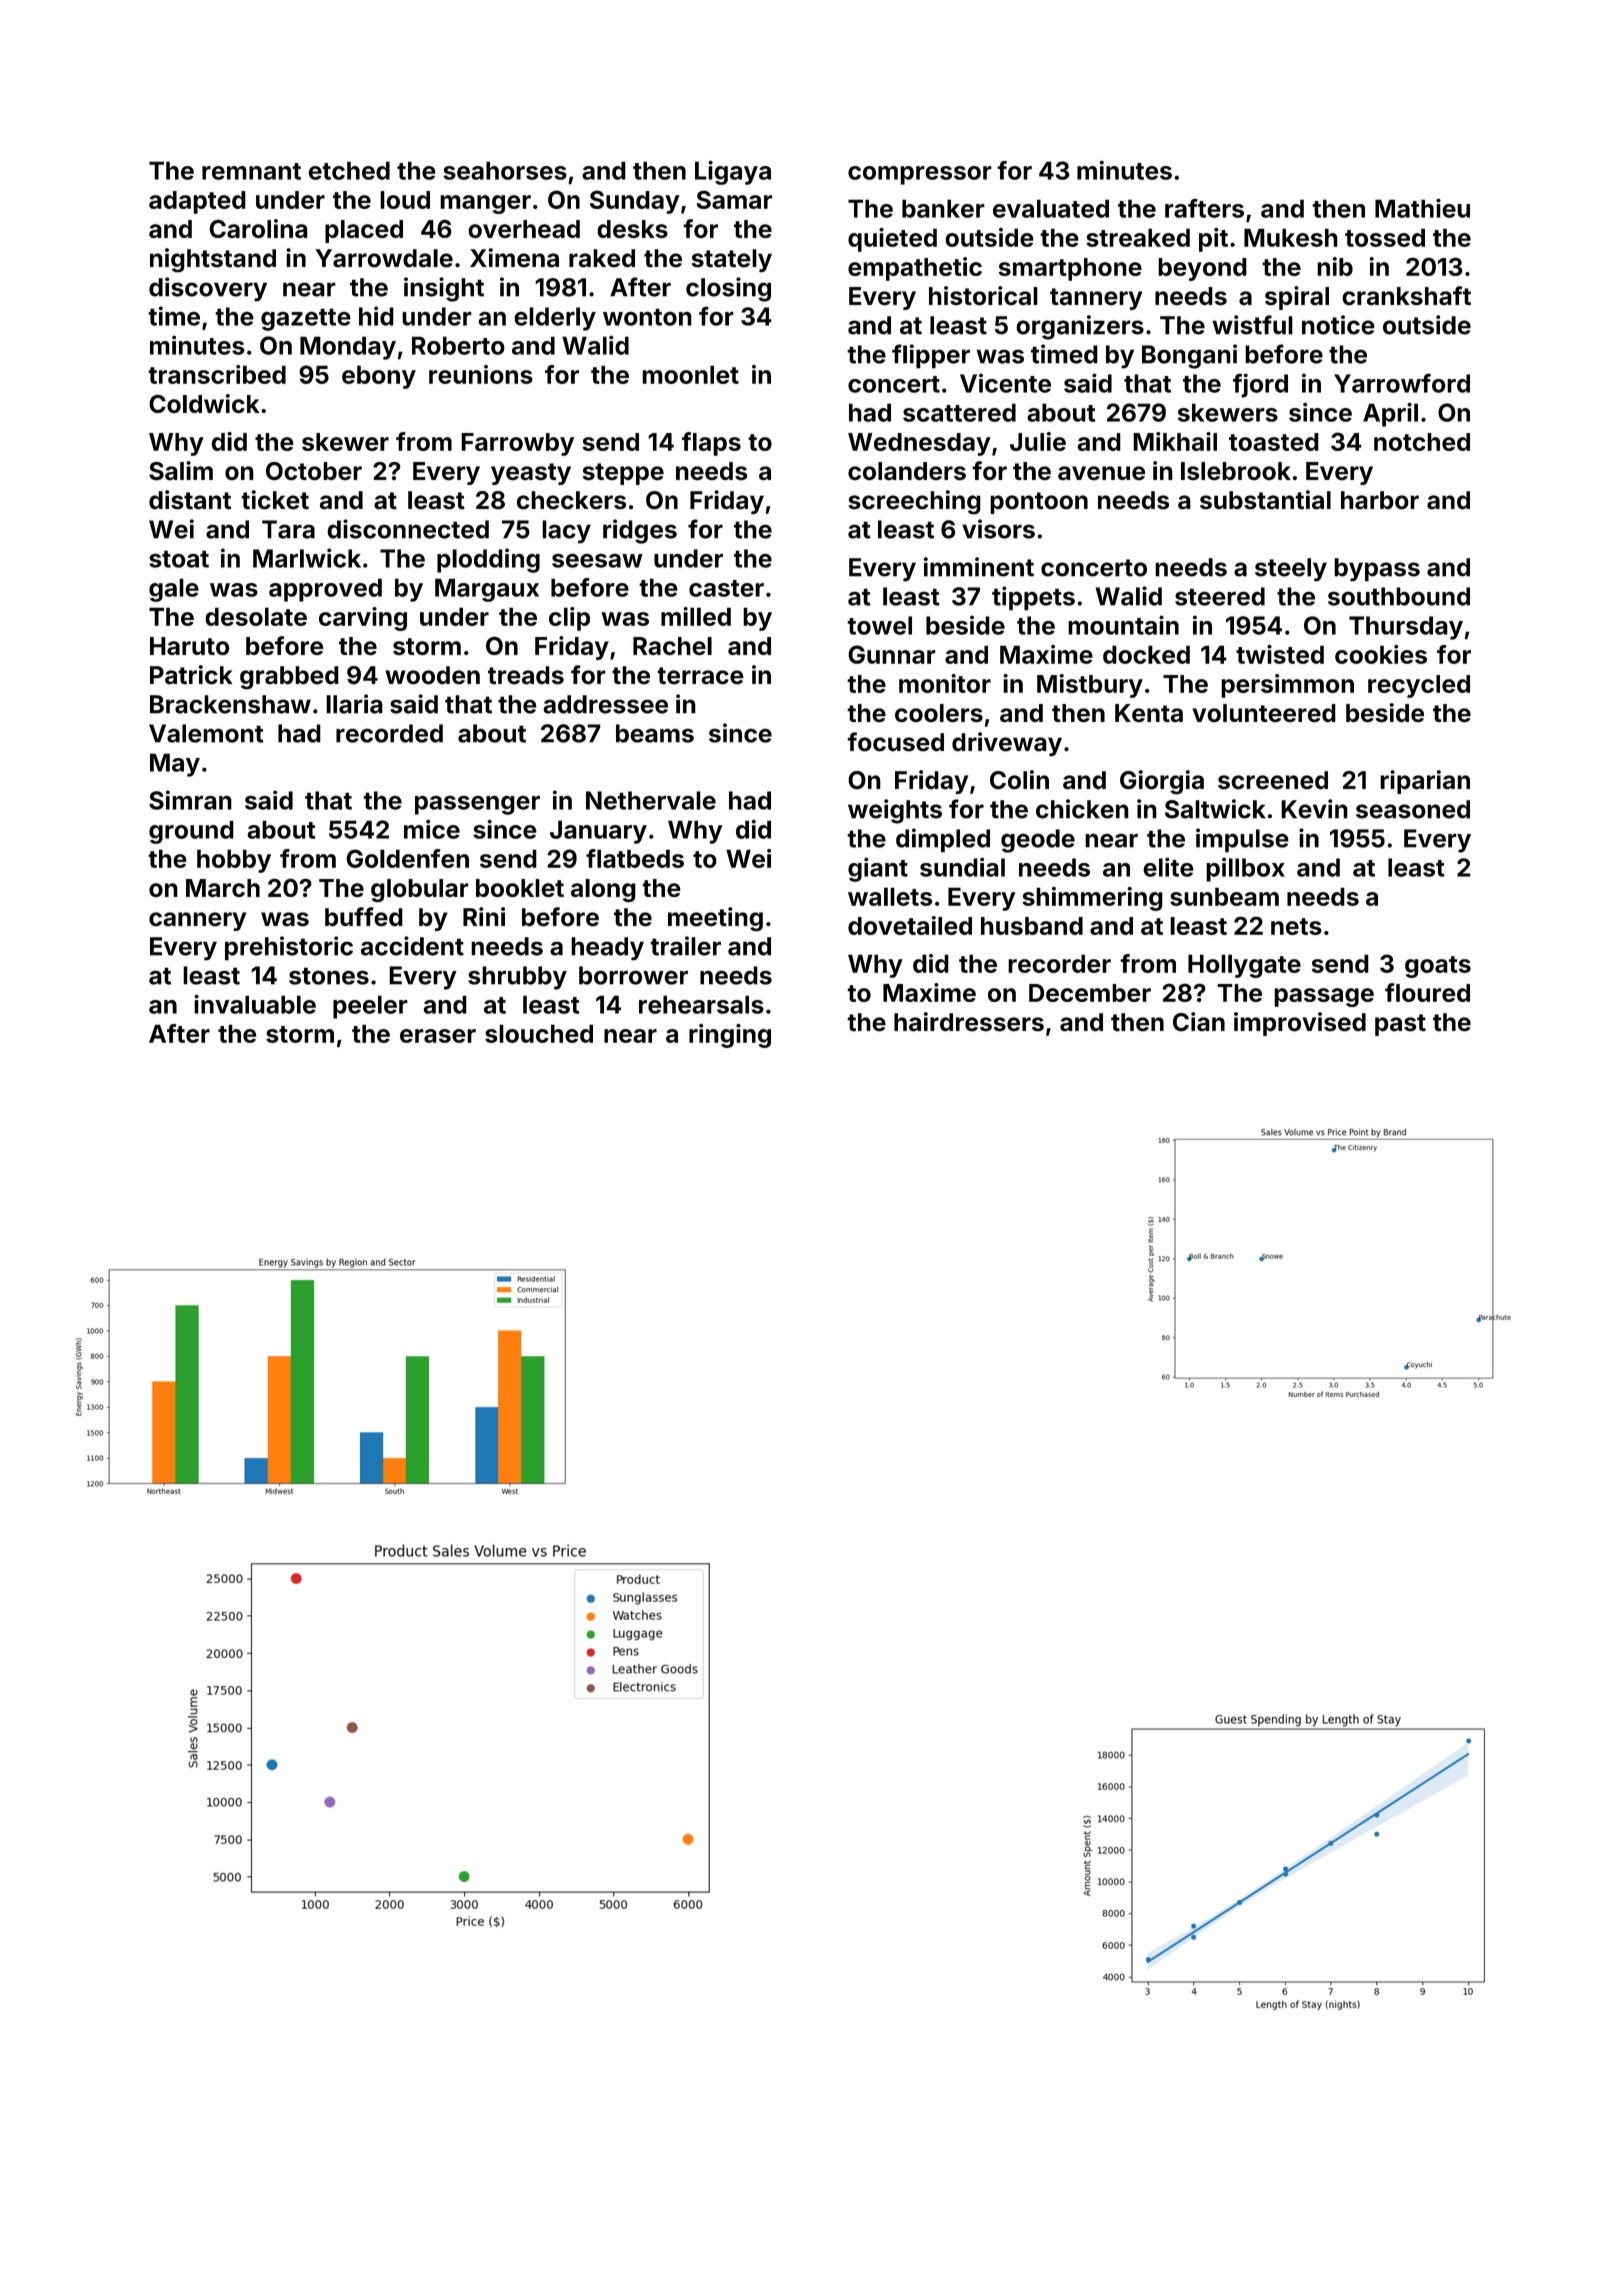 The height and width of the screenshot is (2292, 1620). What do you see at coordinates (655, 733) in the screenshot?
I see `beams` at bounding box center [655, 733].
